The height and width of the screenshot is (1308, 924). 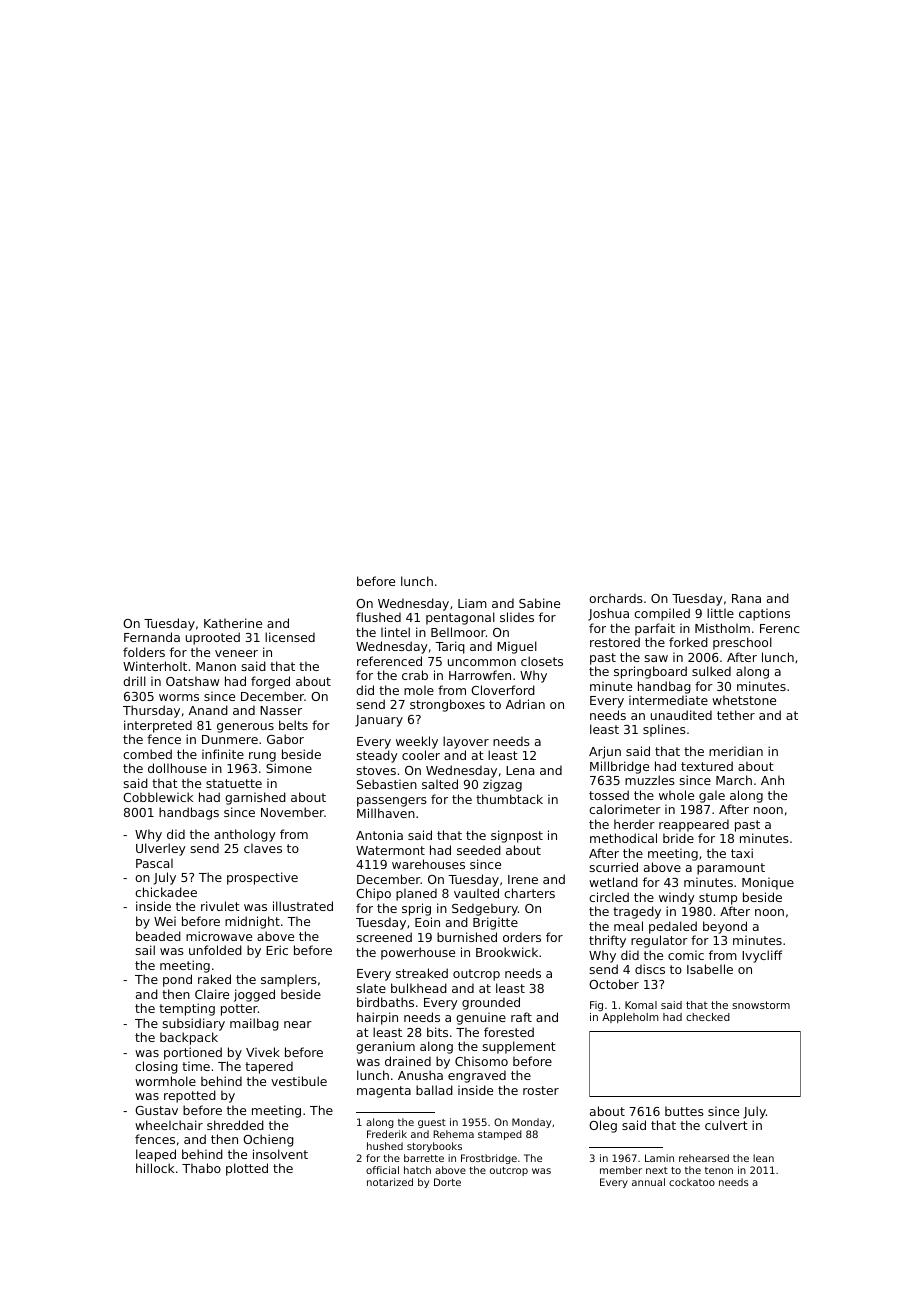 What do you see at coordinates (603, 1126) in the screenshot?
I see `Oleg` at bounding box center [603, 1126].
